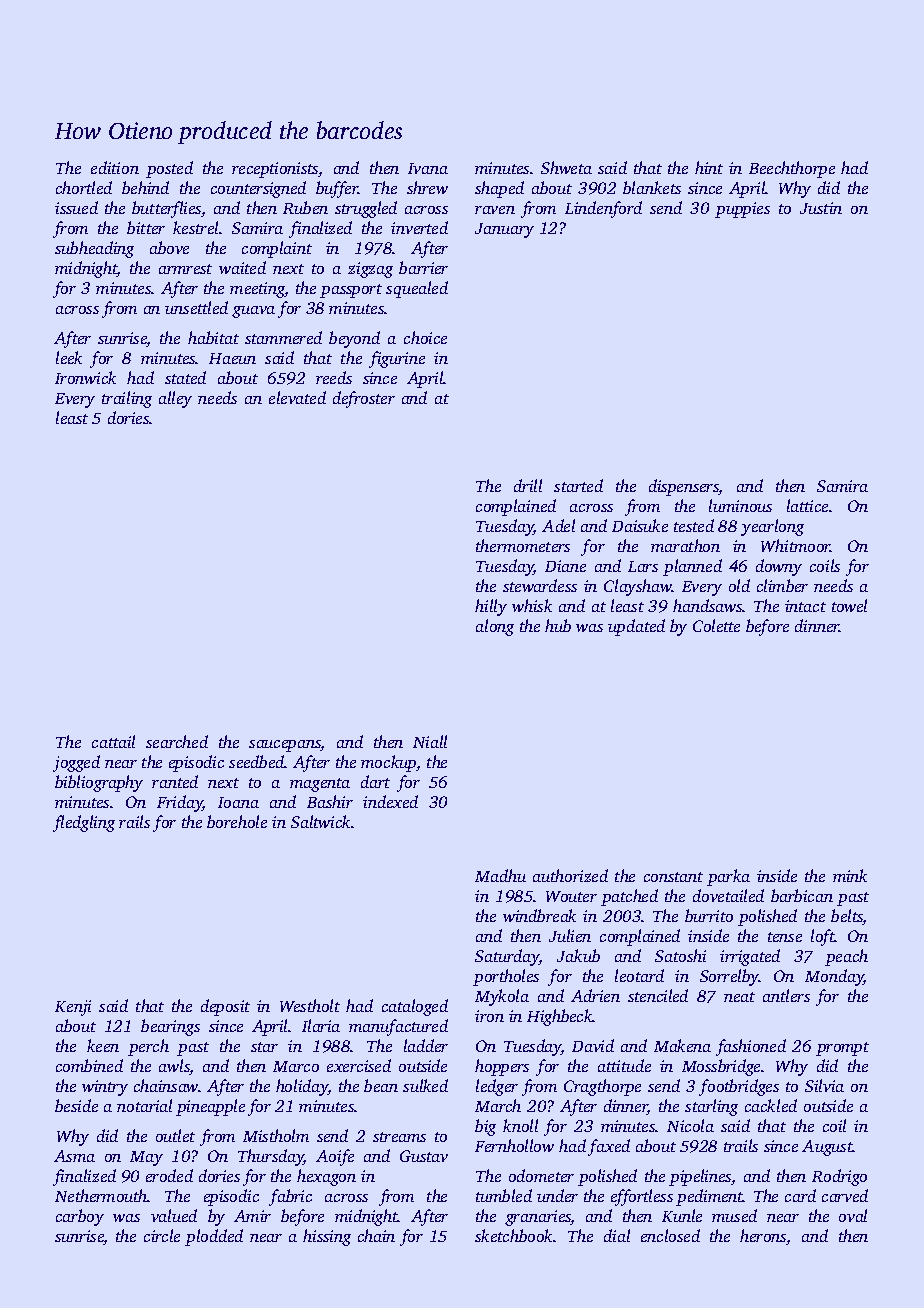  I want to click on bearings, so click(170, 1027).
